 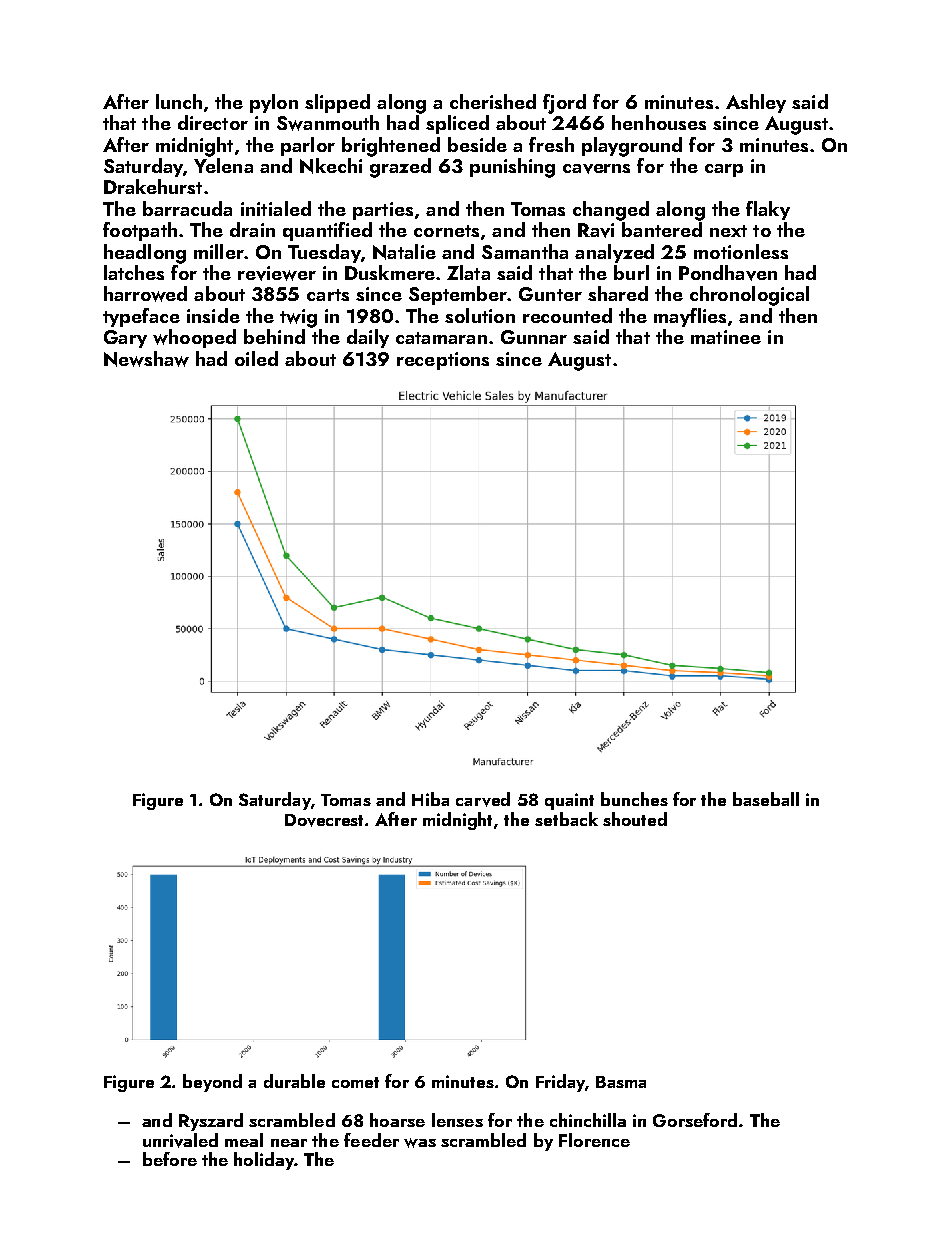 What do you see at coordinates (264, 1161) in the screenshot?
I see `holiday` at bounding box center [264, 1161].
